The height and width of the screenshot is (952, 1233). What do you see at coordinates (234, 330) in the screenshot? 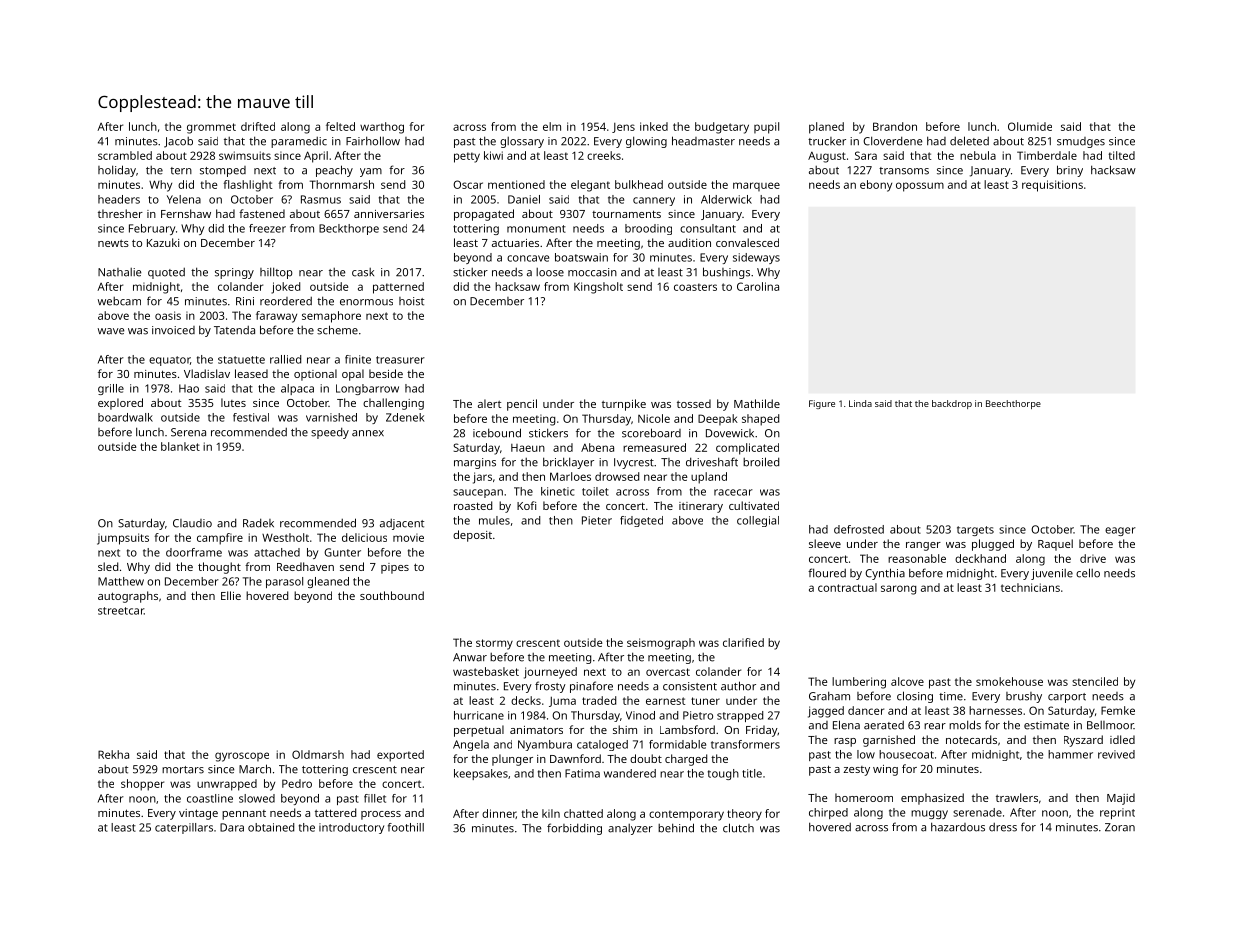
I see `Tatenda` at bounding box center [234, 330].
